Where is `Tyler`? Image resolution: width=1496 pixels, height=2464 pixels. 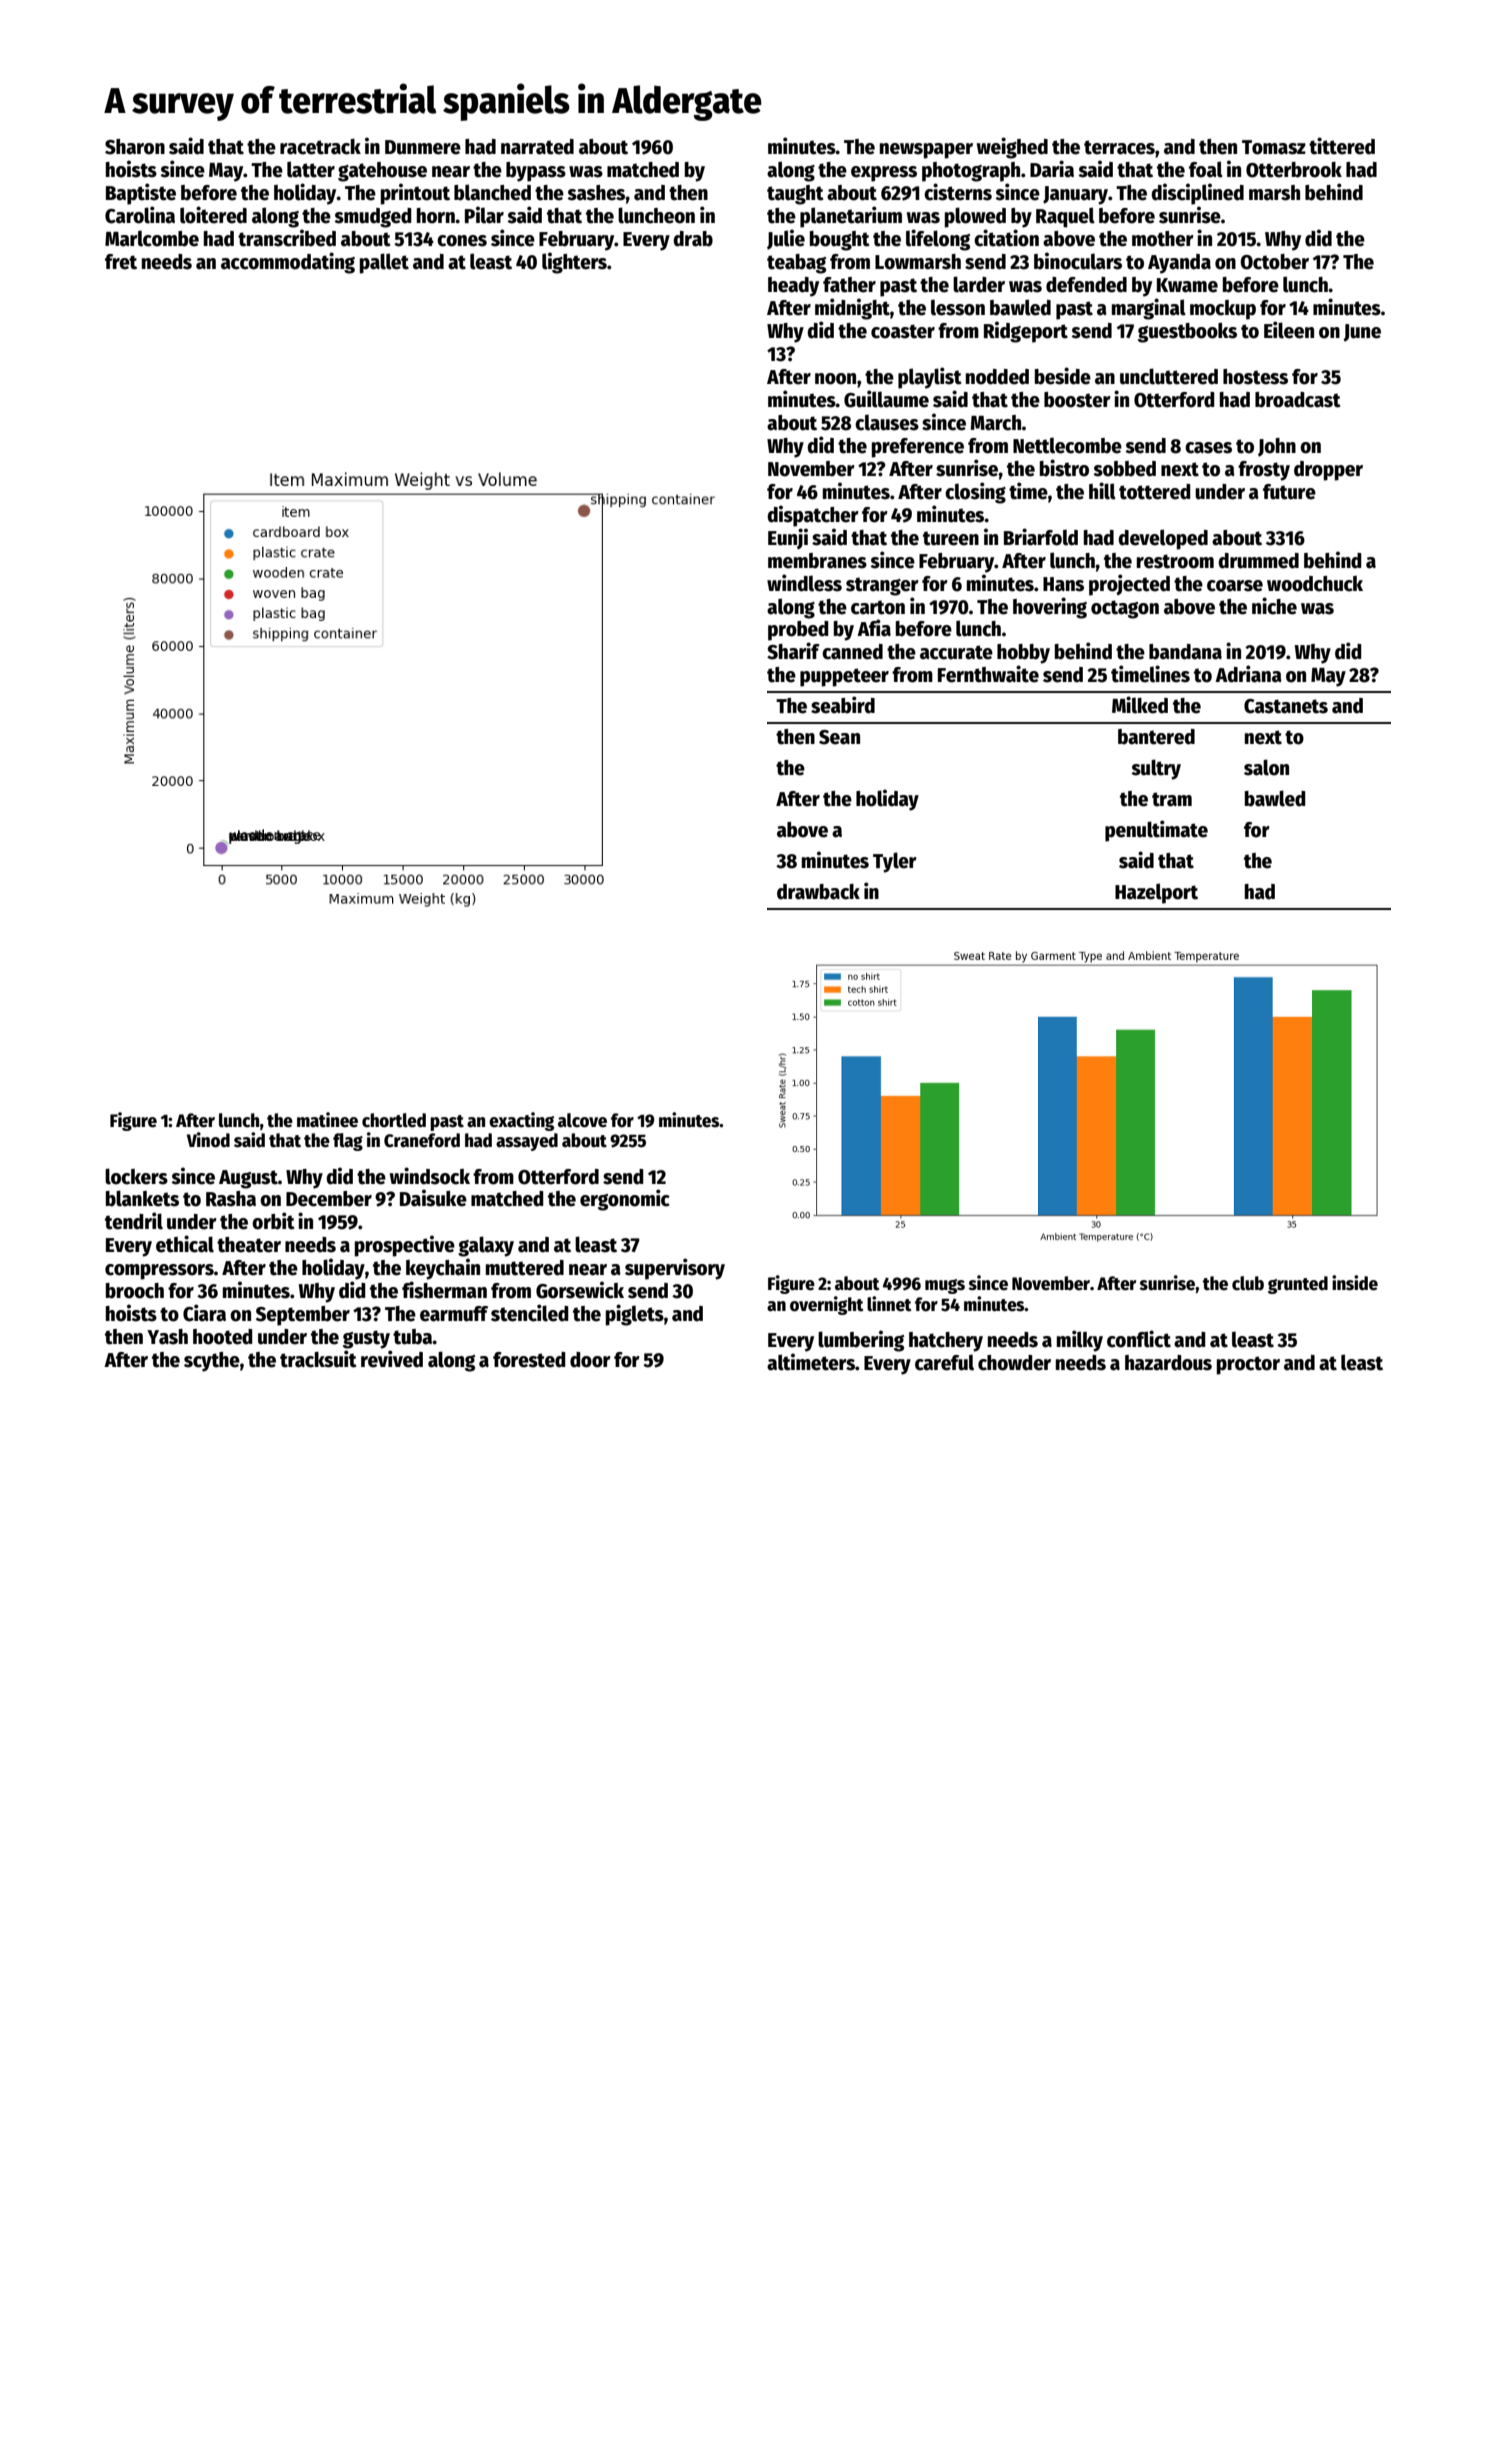
Tyler is located at coordinates (895, 862).
